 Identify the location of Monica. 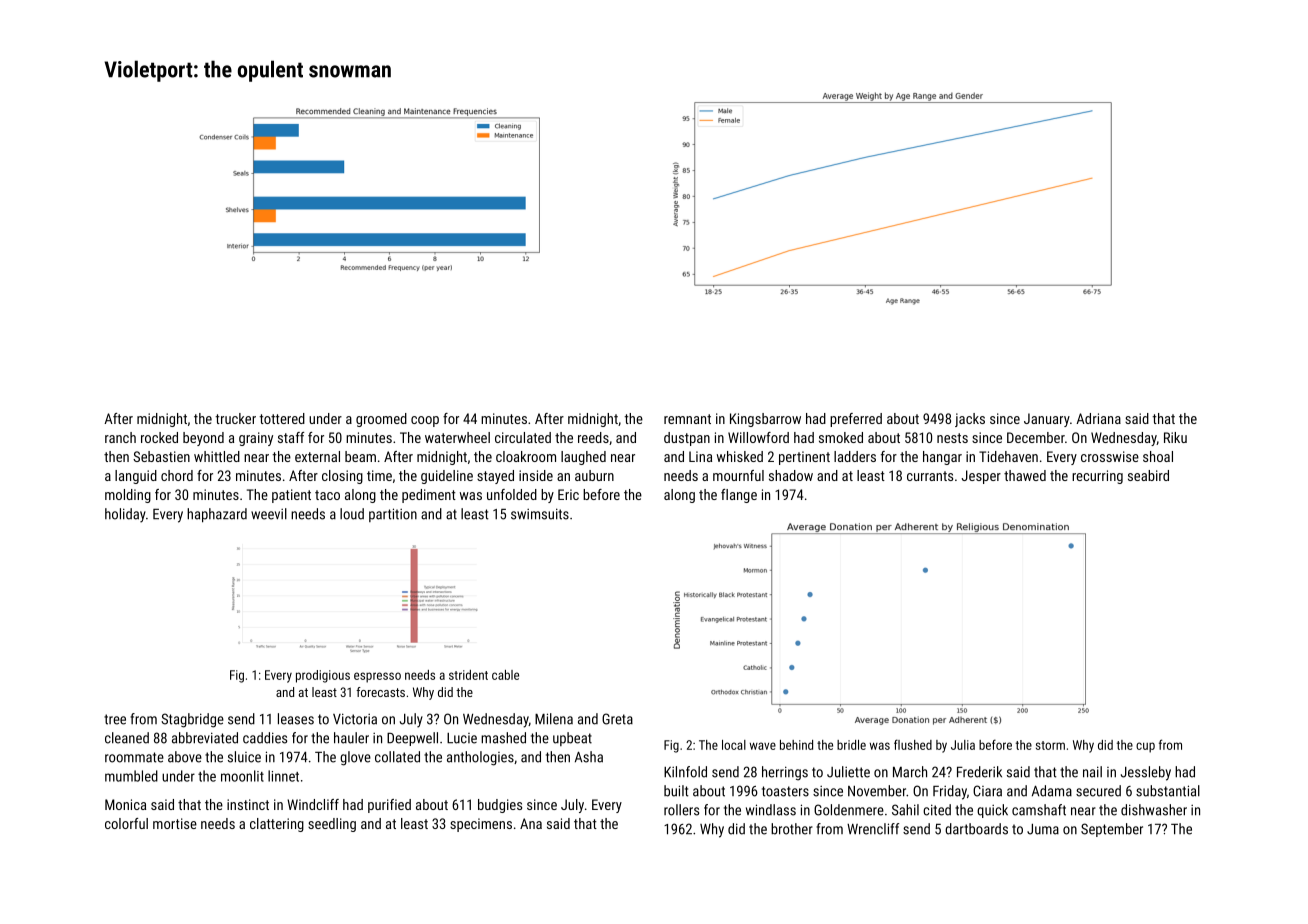
(125, 804).
